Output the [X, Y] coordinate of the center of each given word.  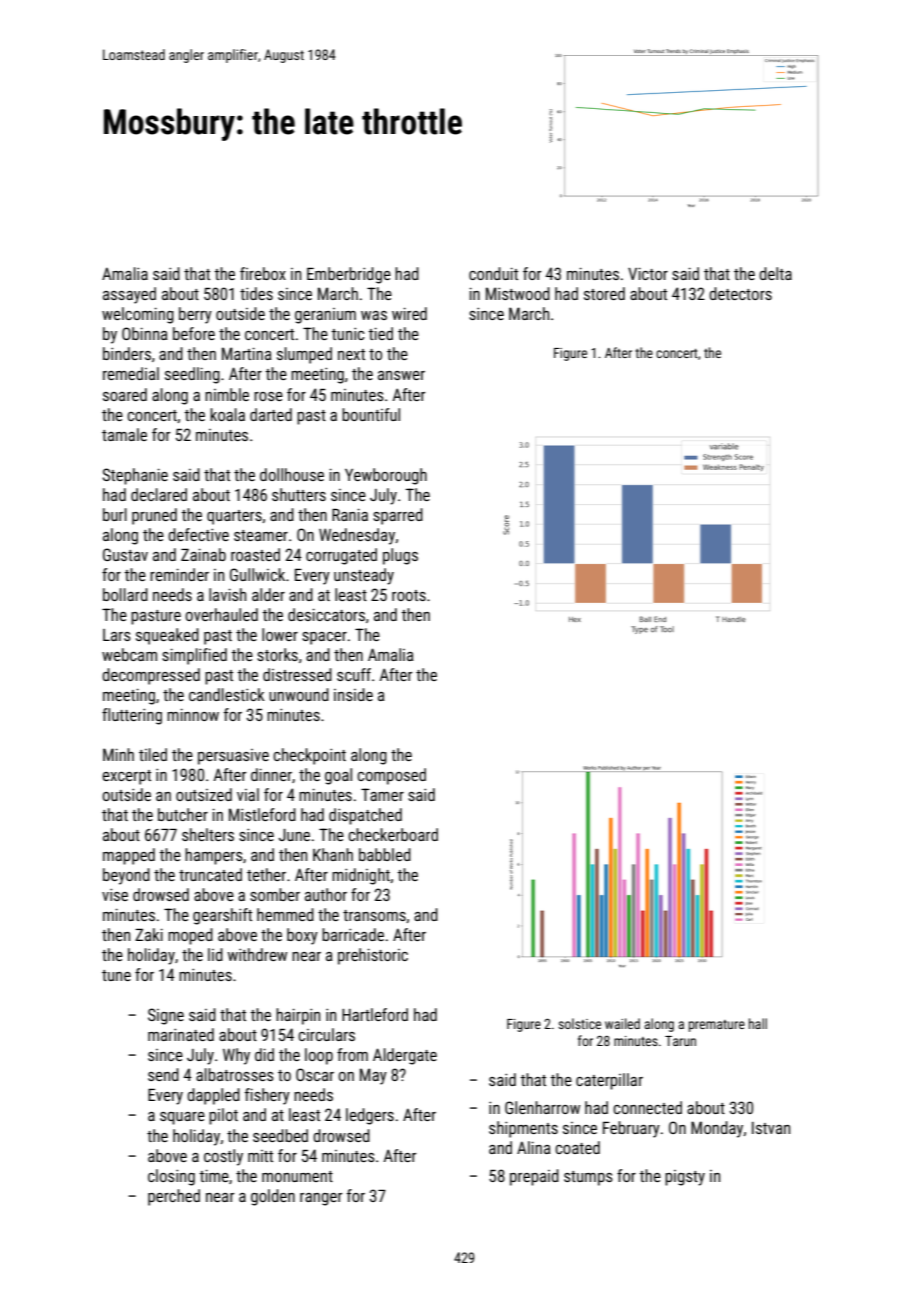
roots [409, 595]
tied [381, 333]
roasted [255, 554]
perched [174, 1197]
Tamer [382, 794]
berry [195, 315]
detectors [740, 293]
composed [391, 776]
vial [248, 794]
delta [775, 273]
